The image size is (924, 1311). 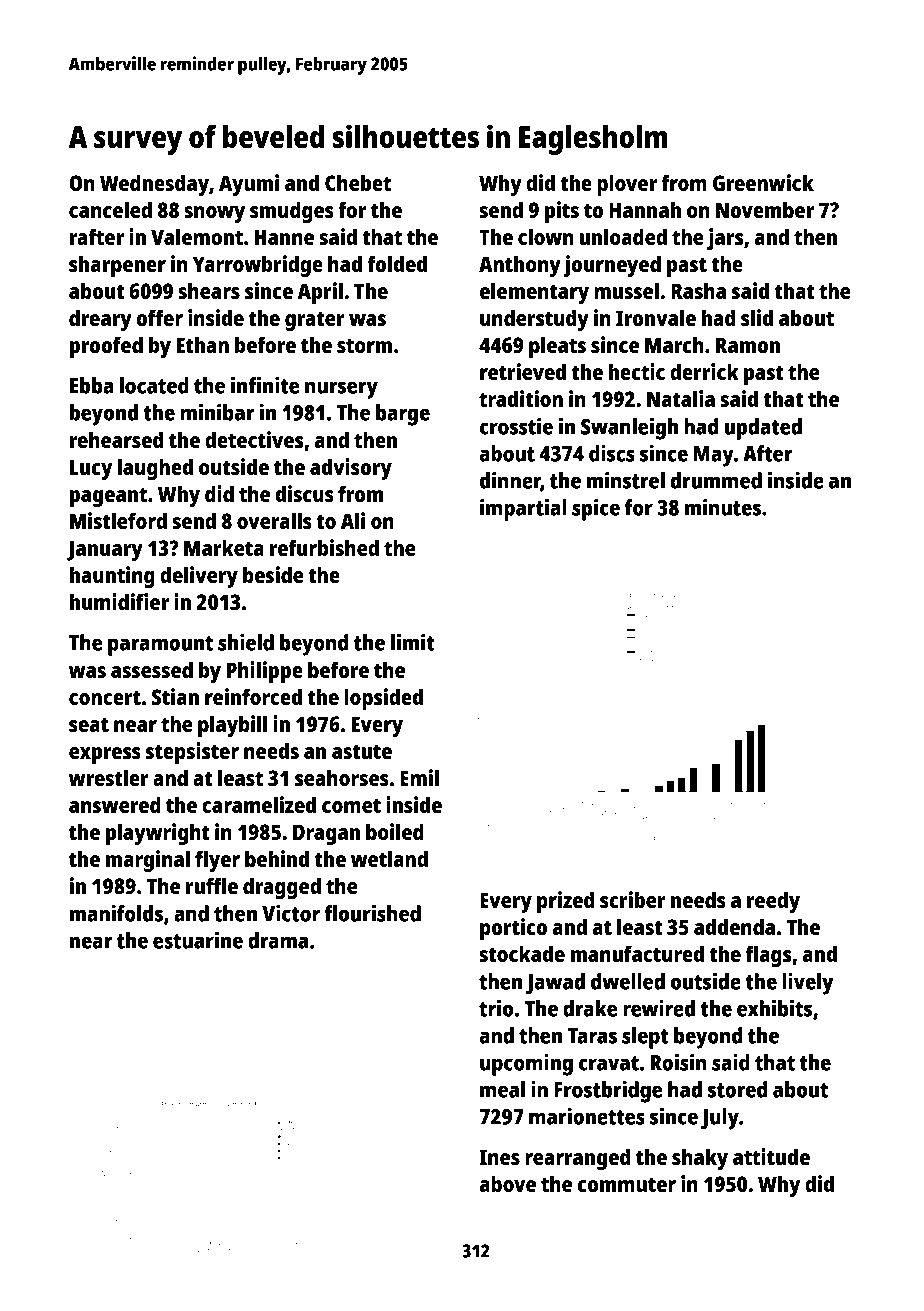 I want to click on Greenwick, so click(x=763, y=182).
